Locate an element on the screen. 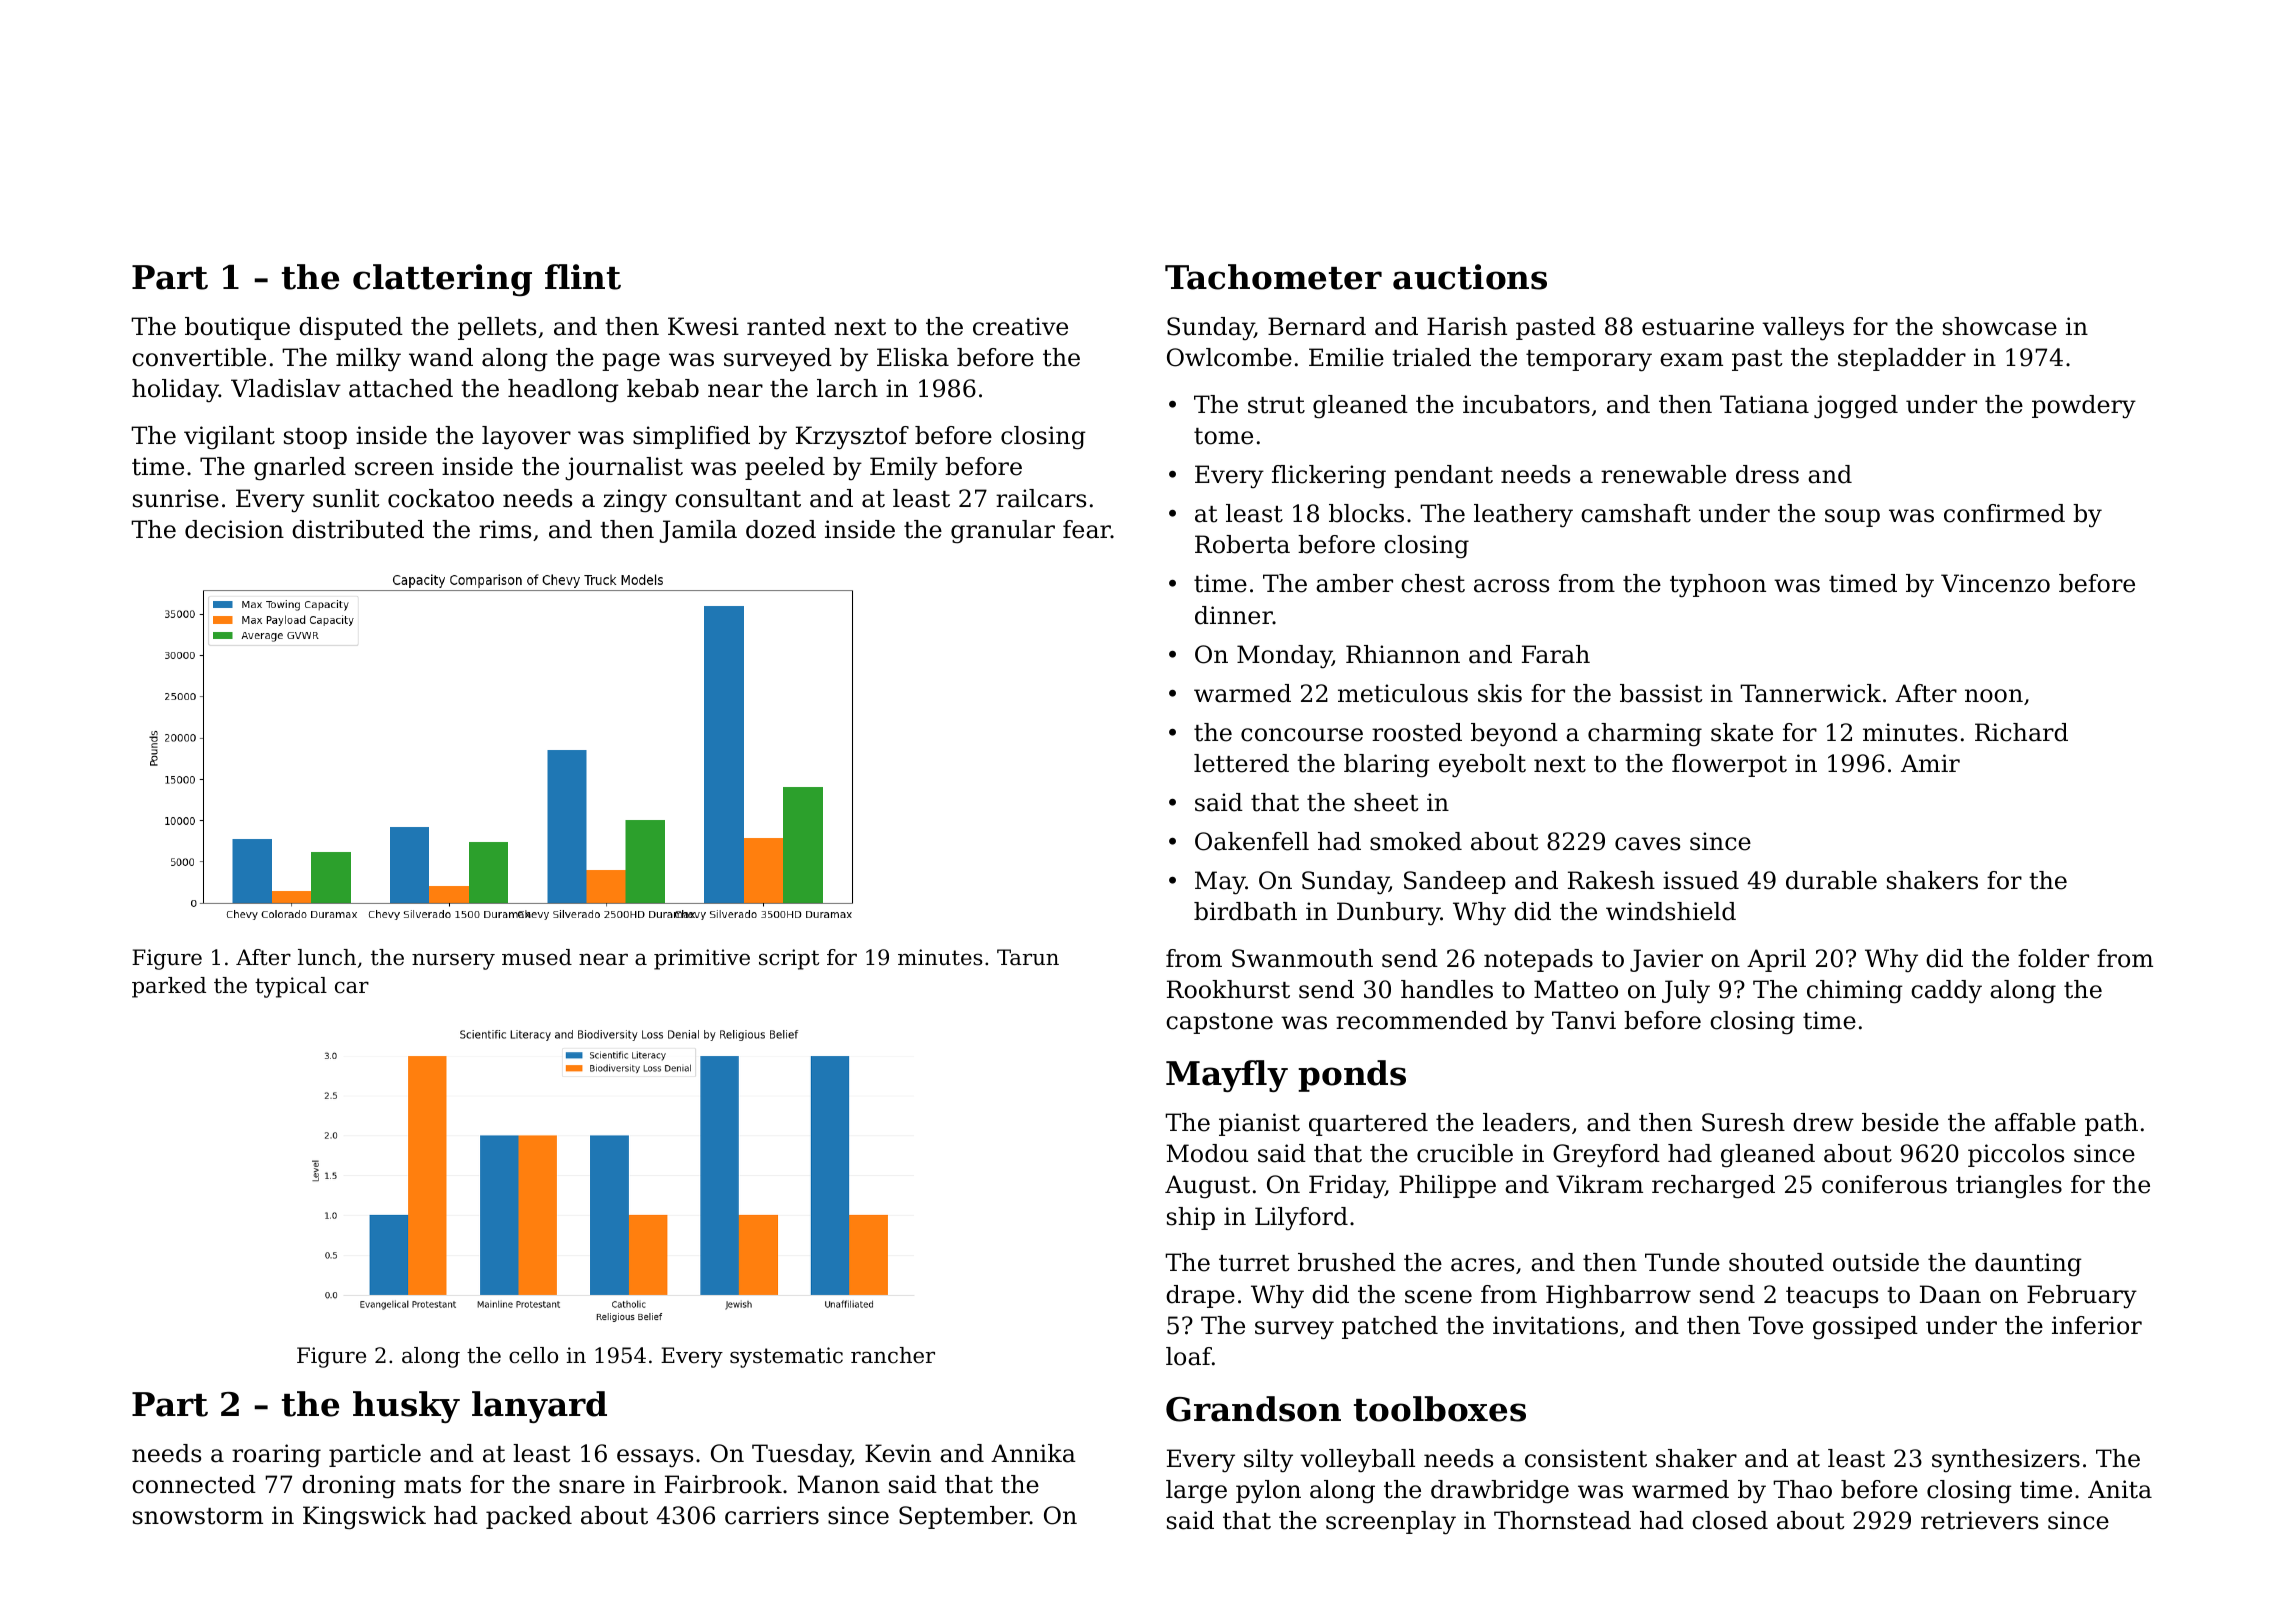 The height and width of the screenshot is (1620, 2292). Tarun is located at coordinates (1028, 957).
